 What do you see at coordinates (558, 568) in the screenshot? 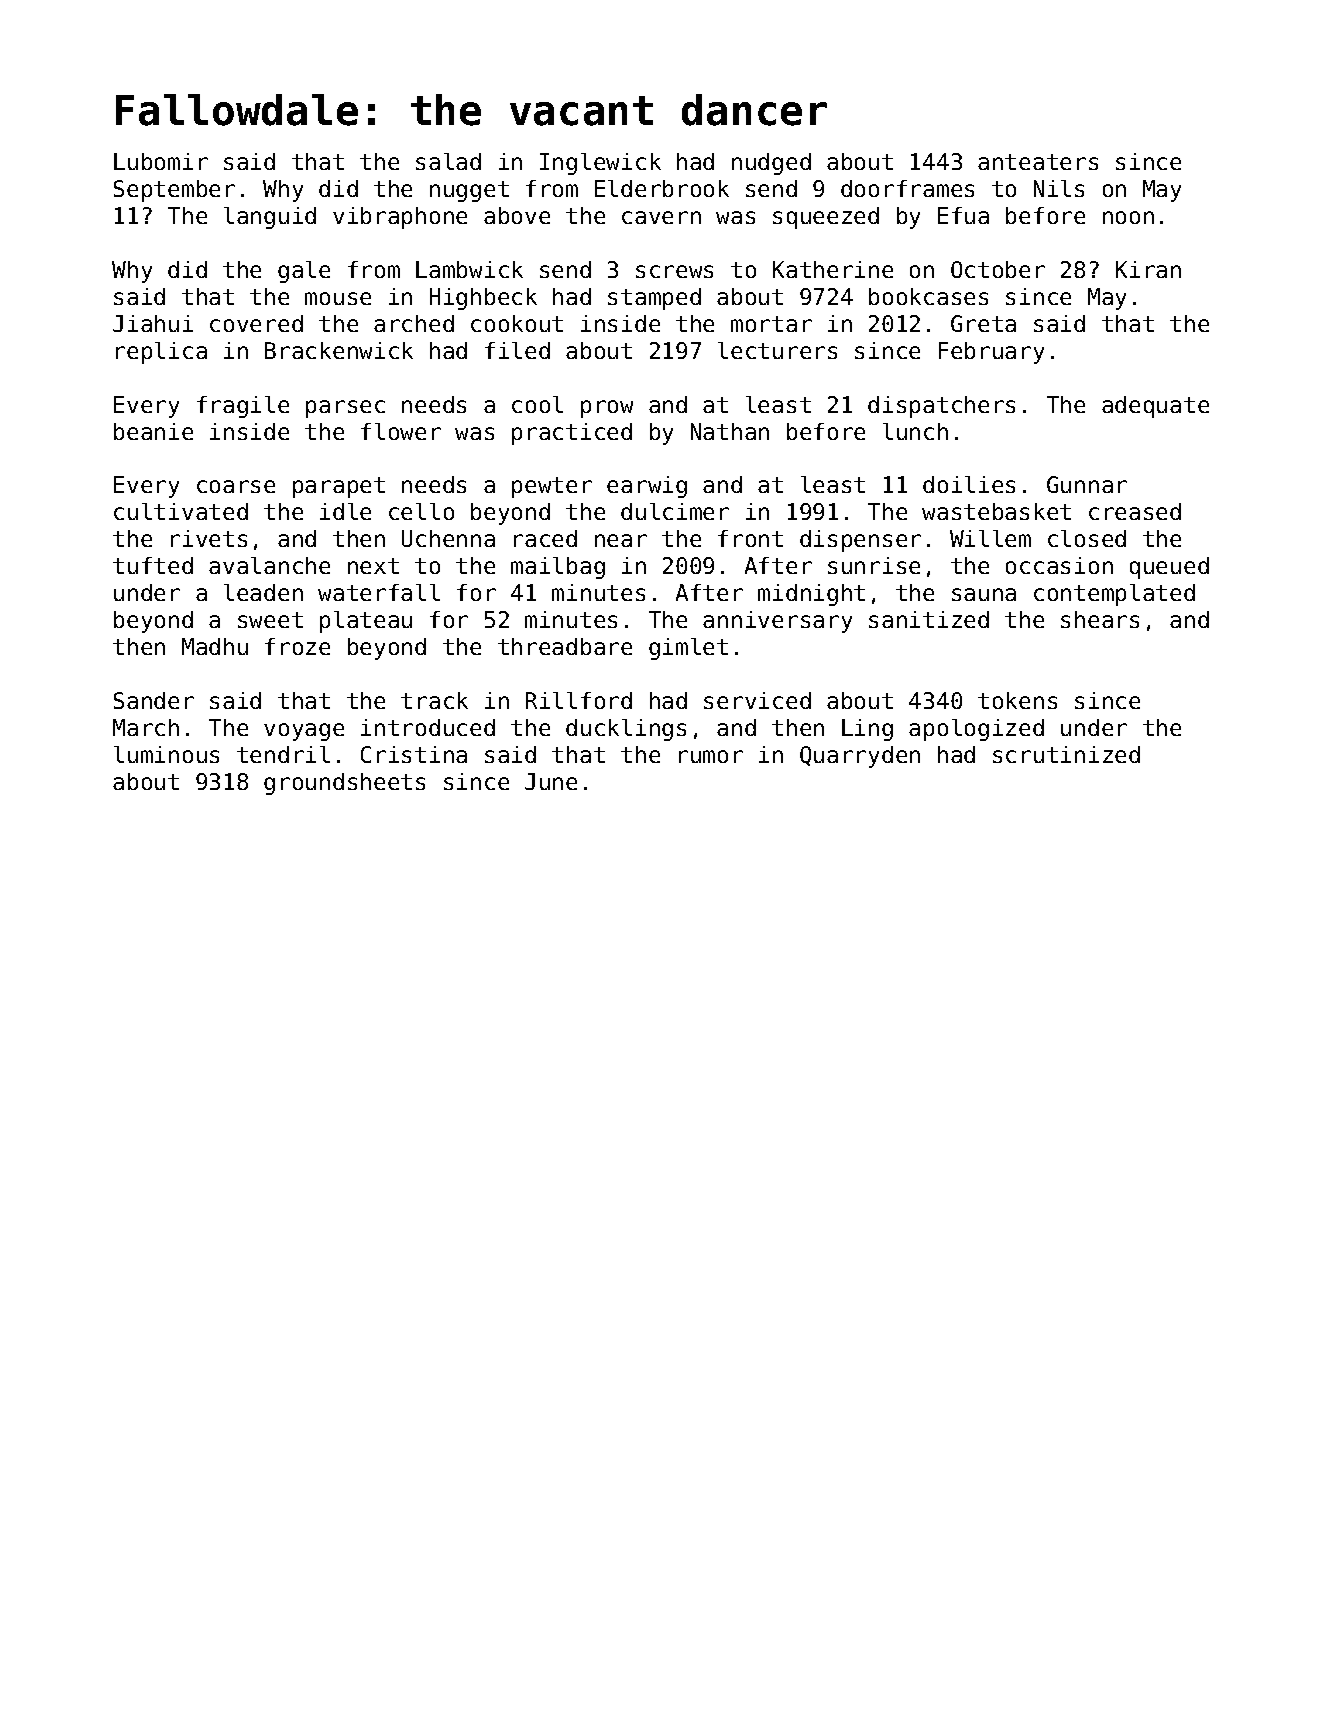
I see `mailbag` at bounding box center [558, 568].
